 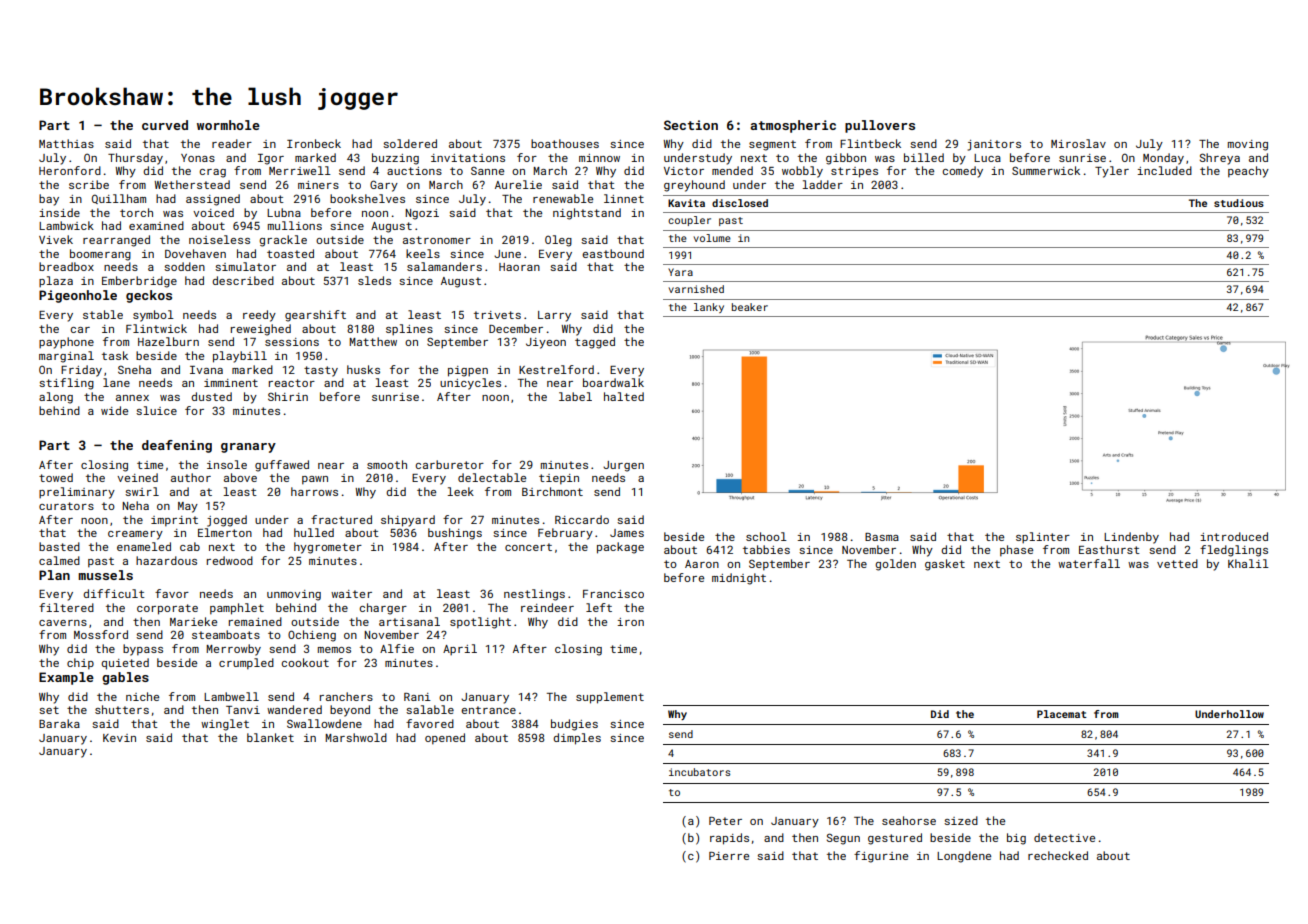 I want to click on Miroslav, so click(x=1078, y=143).
